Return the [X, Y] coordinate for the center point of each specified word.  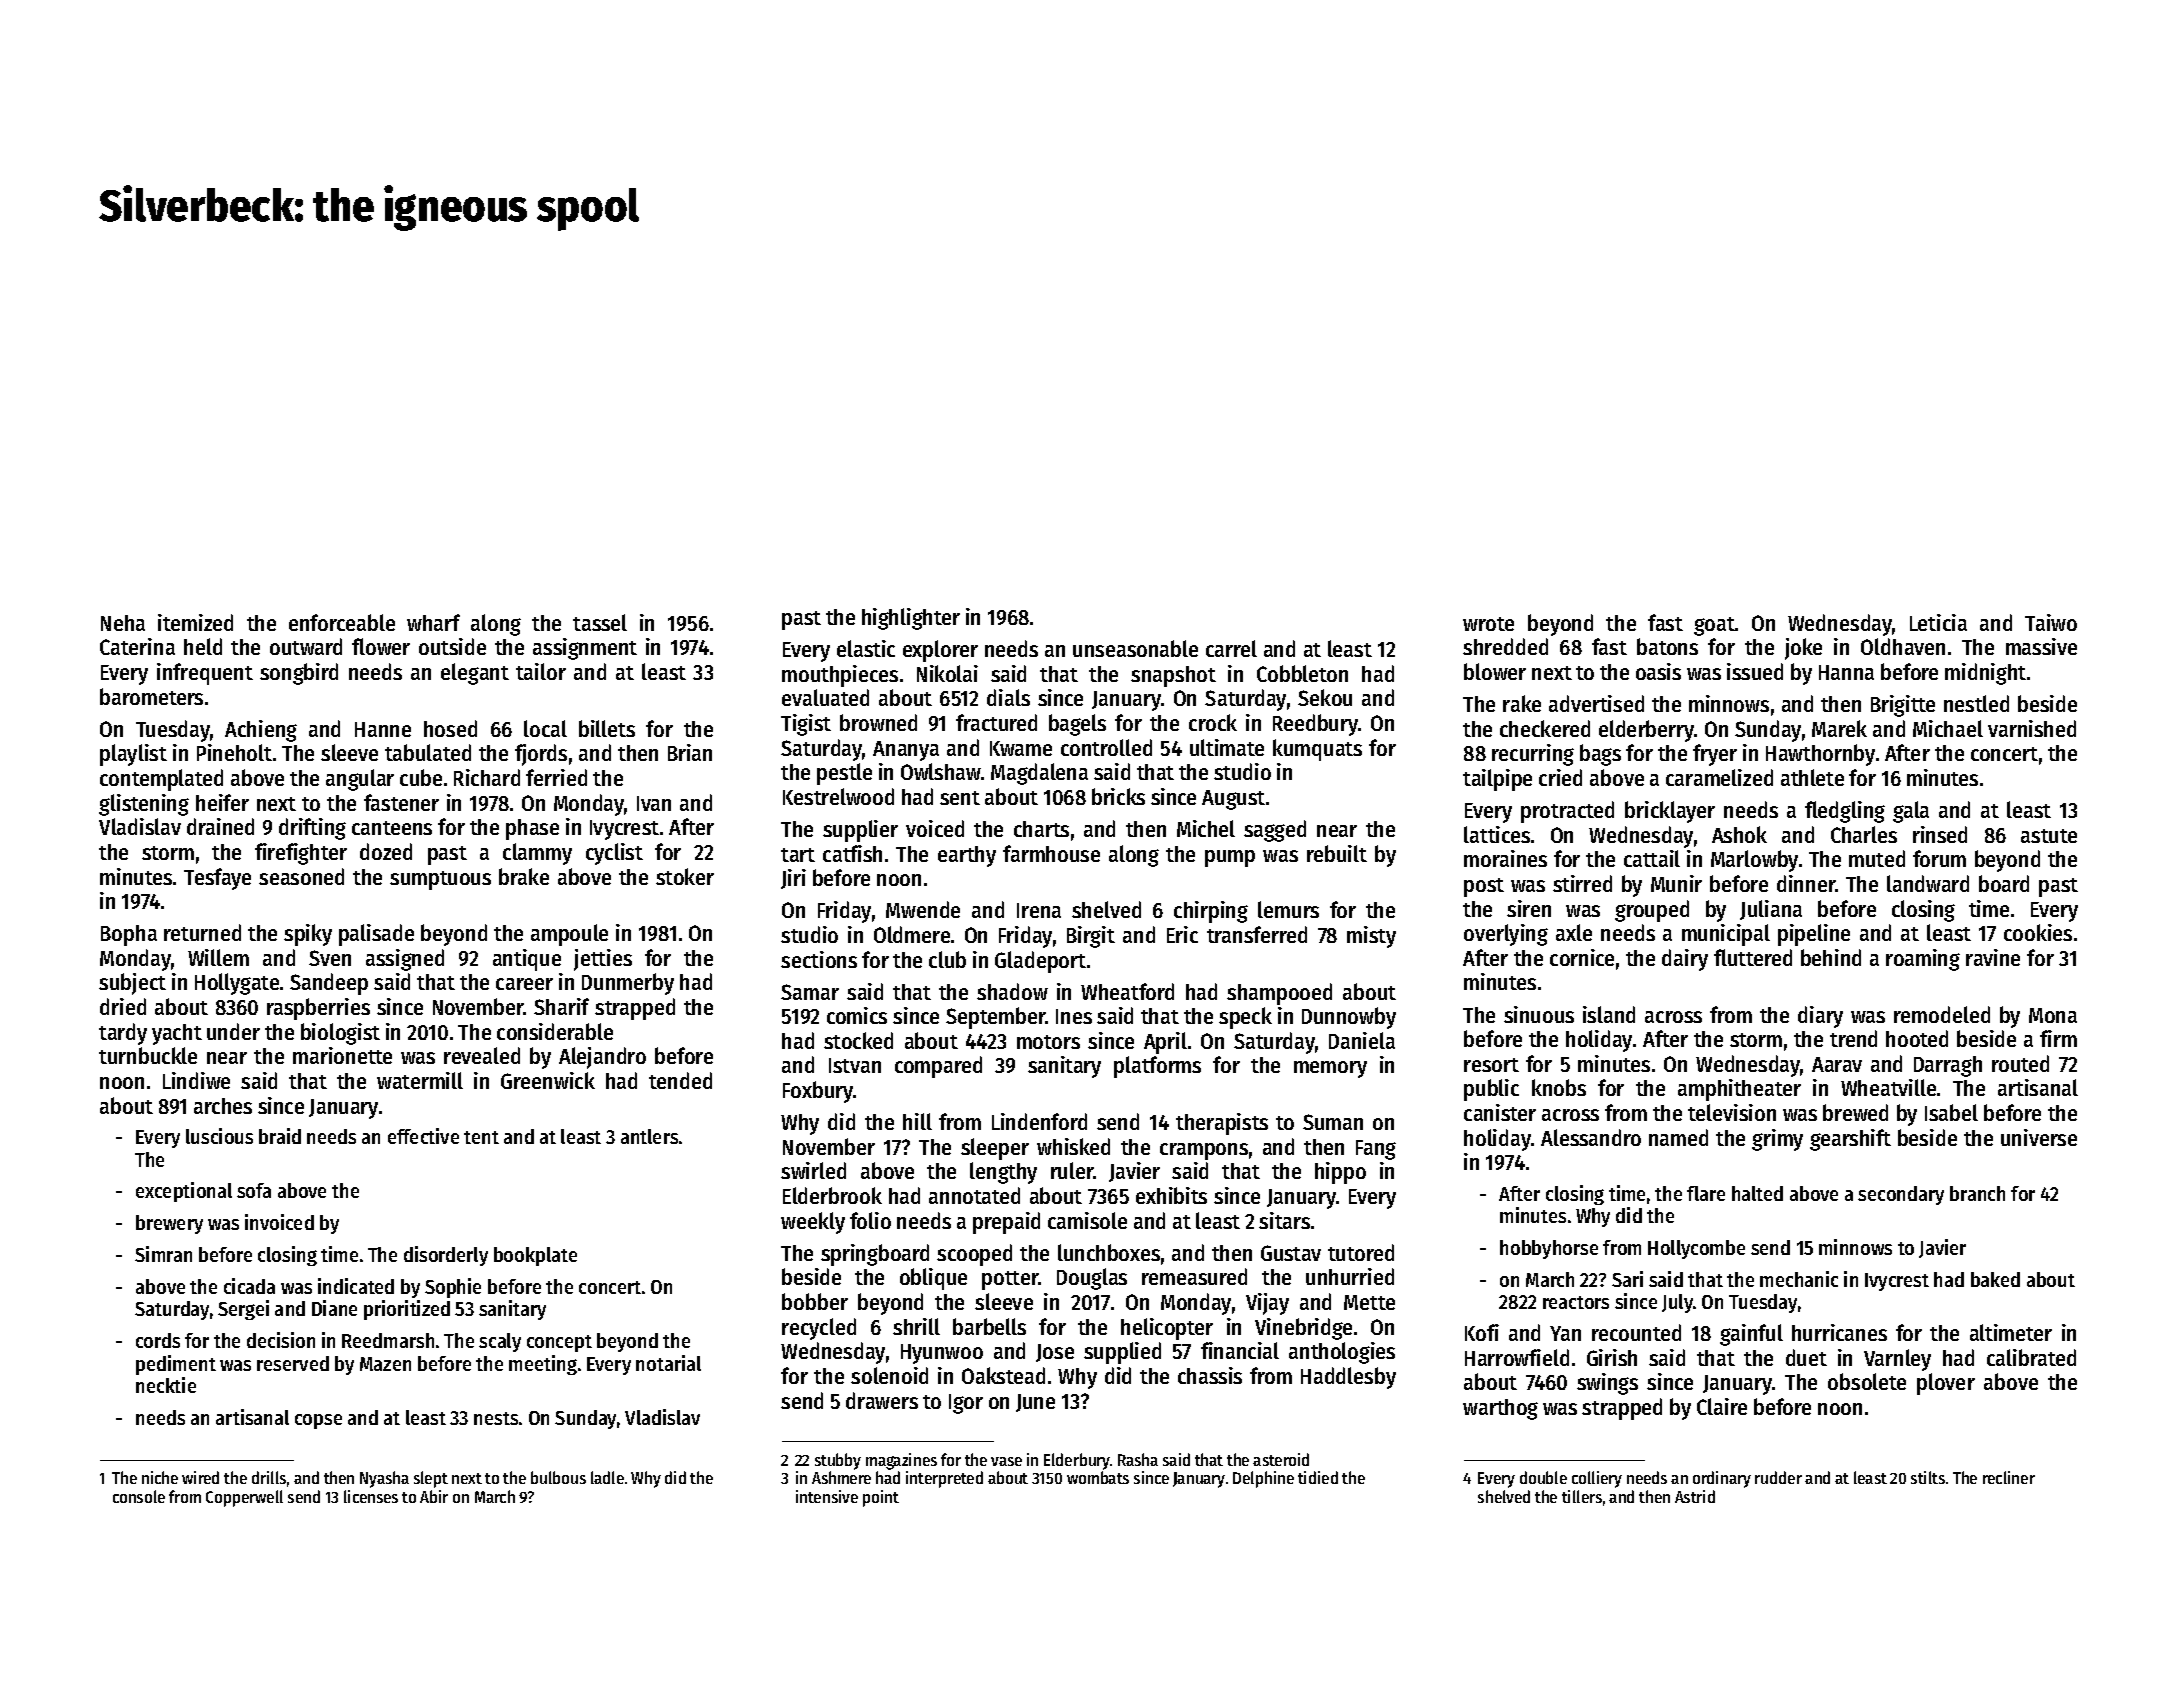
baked [1995, 1279]
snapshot [1173, 676]
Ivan [654, 803]
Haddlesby [1348, 1378]
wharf [433, 622]
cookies [2038, 932]
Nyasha [384, 1479]
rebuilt [1337, 853]
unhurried [1350, 1276]
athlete [1812, 777]
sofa [254, 1190]
